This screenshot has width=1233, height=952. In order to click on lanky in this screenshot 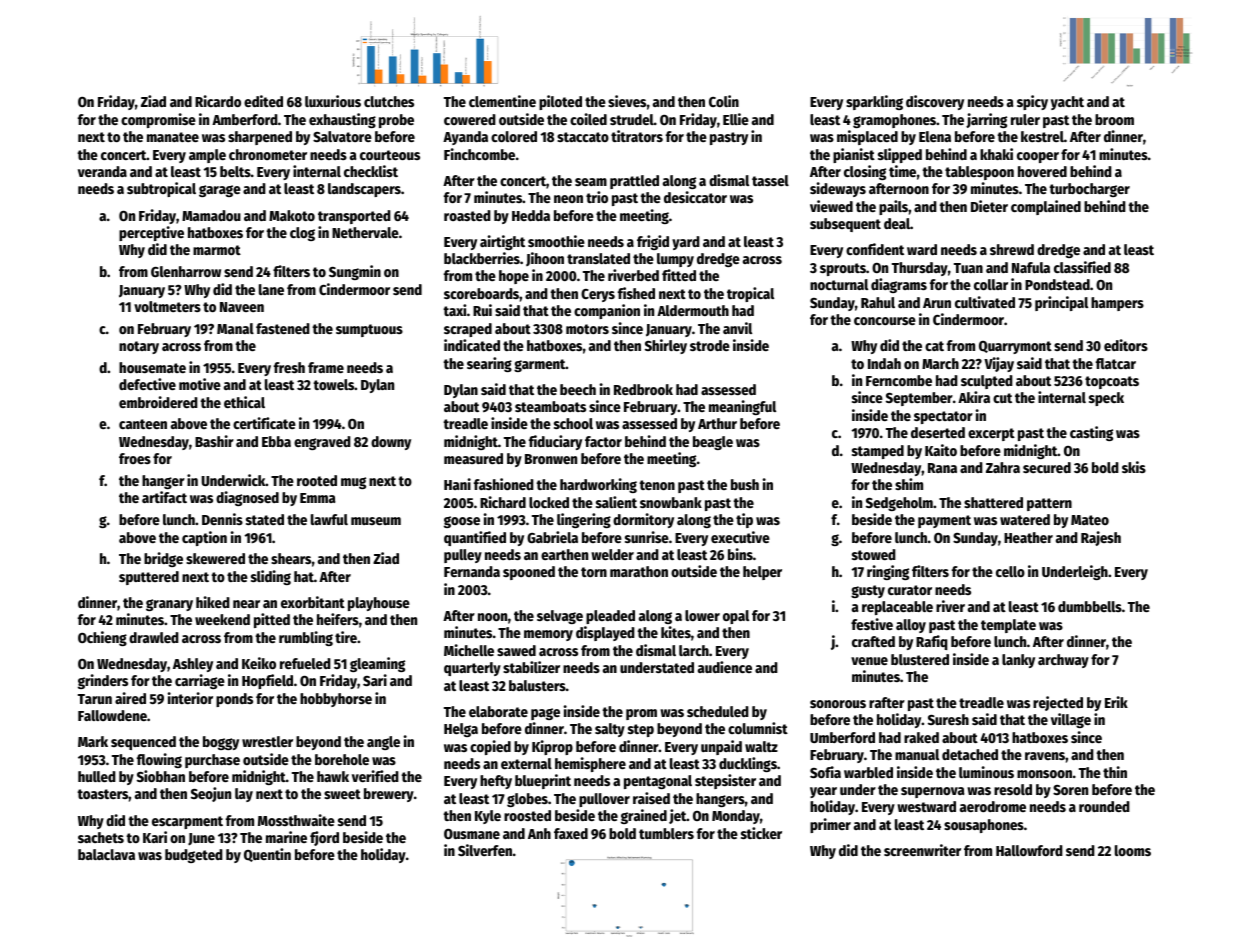, I will do `click(1018, 661)`.
